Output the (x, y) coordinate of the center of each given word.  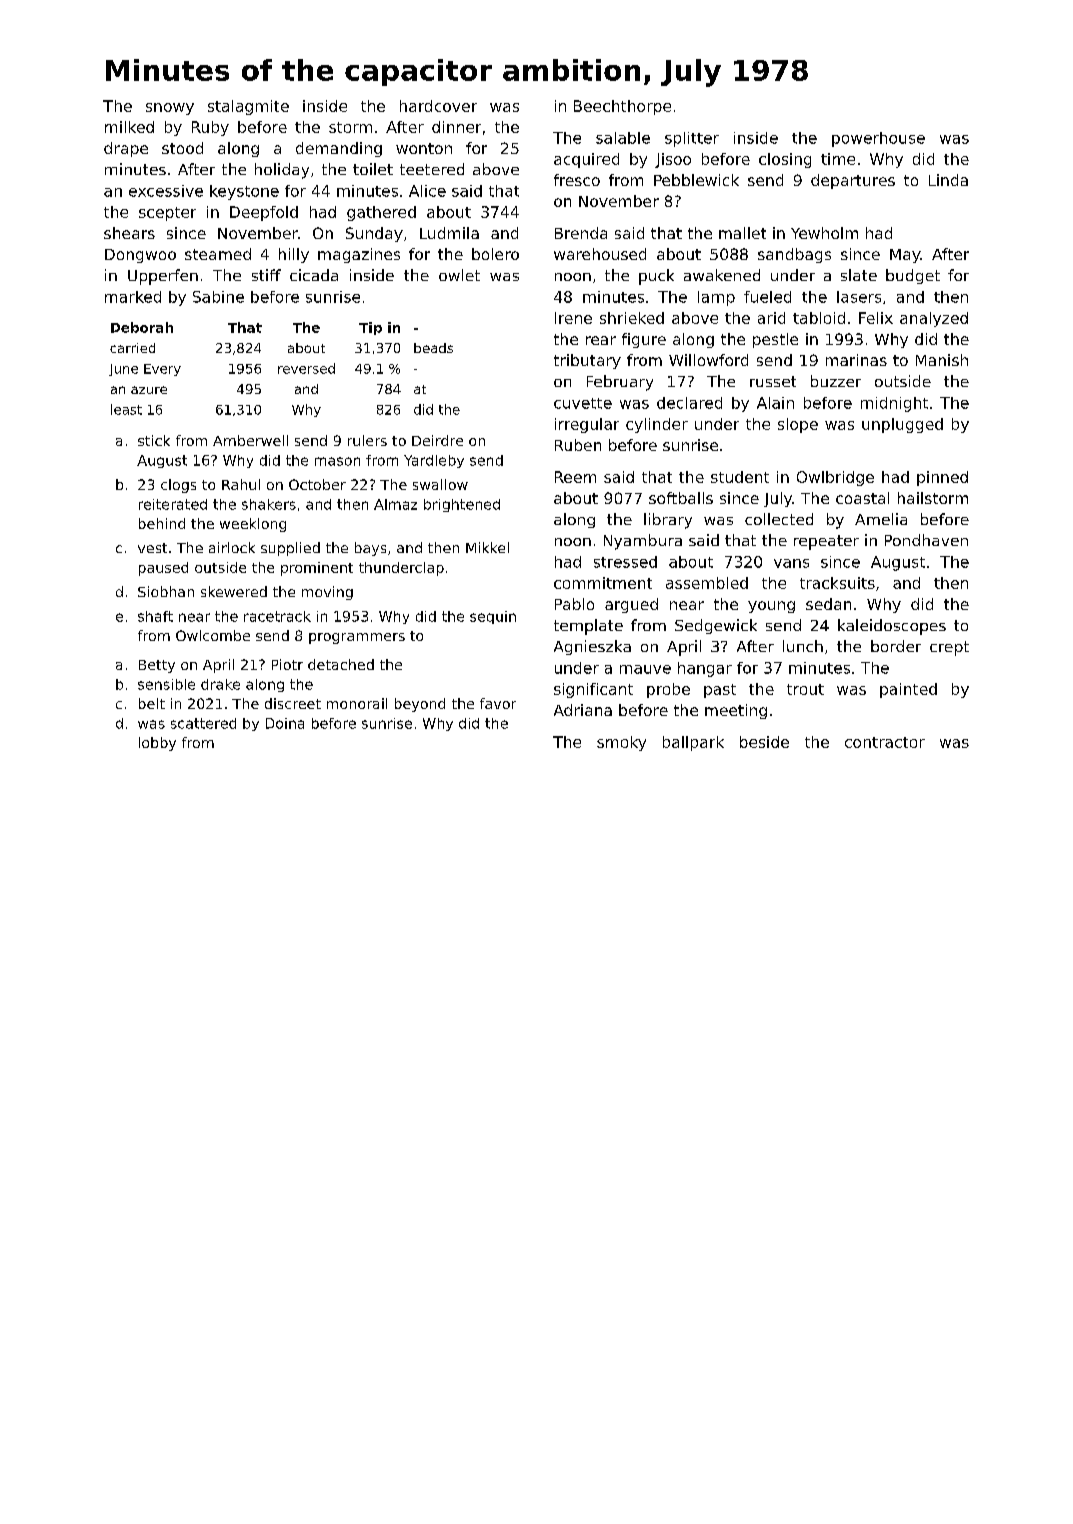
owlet (459, 275)
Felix (876, 318)
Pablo (574, 604)
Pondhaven (926, 540)
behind (162, 523)
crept (949, 648)
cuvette (583, 403)
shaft (155, 616)
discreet (293, 703)
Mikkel (487, 547)
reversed (306, 368)
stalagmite (248, 107)
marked (133, 297)
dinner (456, 127)
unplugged (902, 425)
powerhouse (878, 139)
